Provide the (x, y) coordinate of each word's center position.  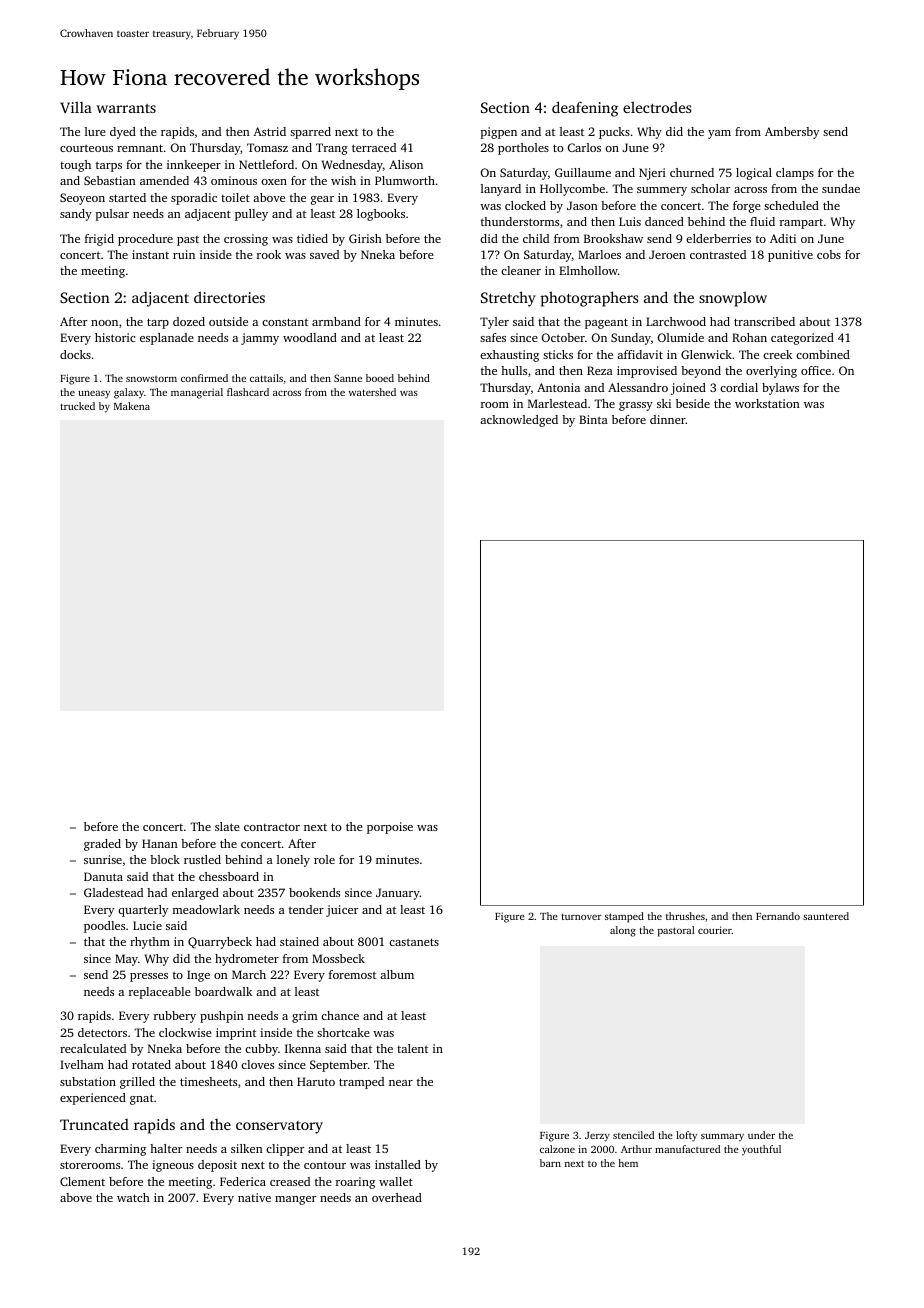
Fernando (778, 916)
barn (550, 1163)
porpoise (390, 828)
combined (823, 354)
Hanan (160, 843)
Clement (82, 1181)
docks (75, 354)
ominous (234, 180)
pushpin (222, 1017)
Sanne (348, 378)
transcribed (764, 321)
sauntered (826, 916)
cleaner (521, 270)
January (398, 894)
